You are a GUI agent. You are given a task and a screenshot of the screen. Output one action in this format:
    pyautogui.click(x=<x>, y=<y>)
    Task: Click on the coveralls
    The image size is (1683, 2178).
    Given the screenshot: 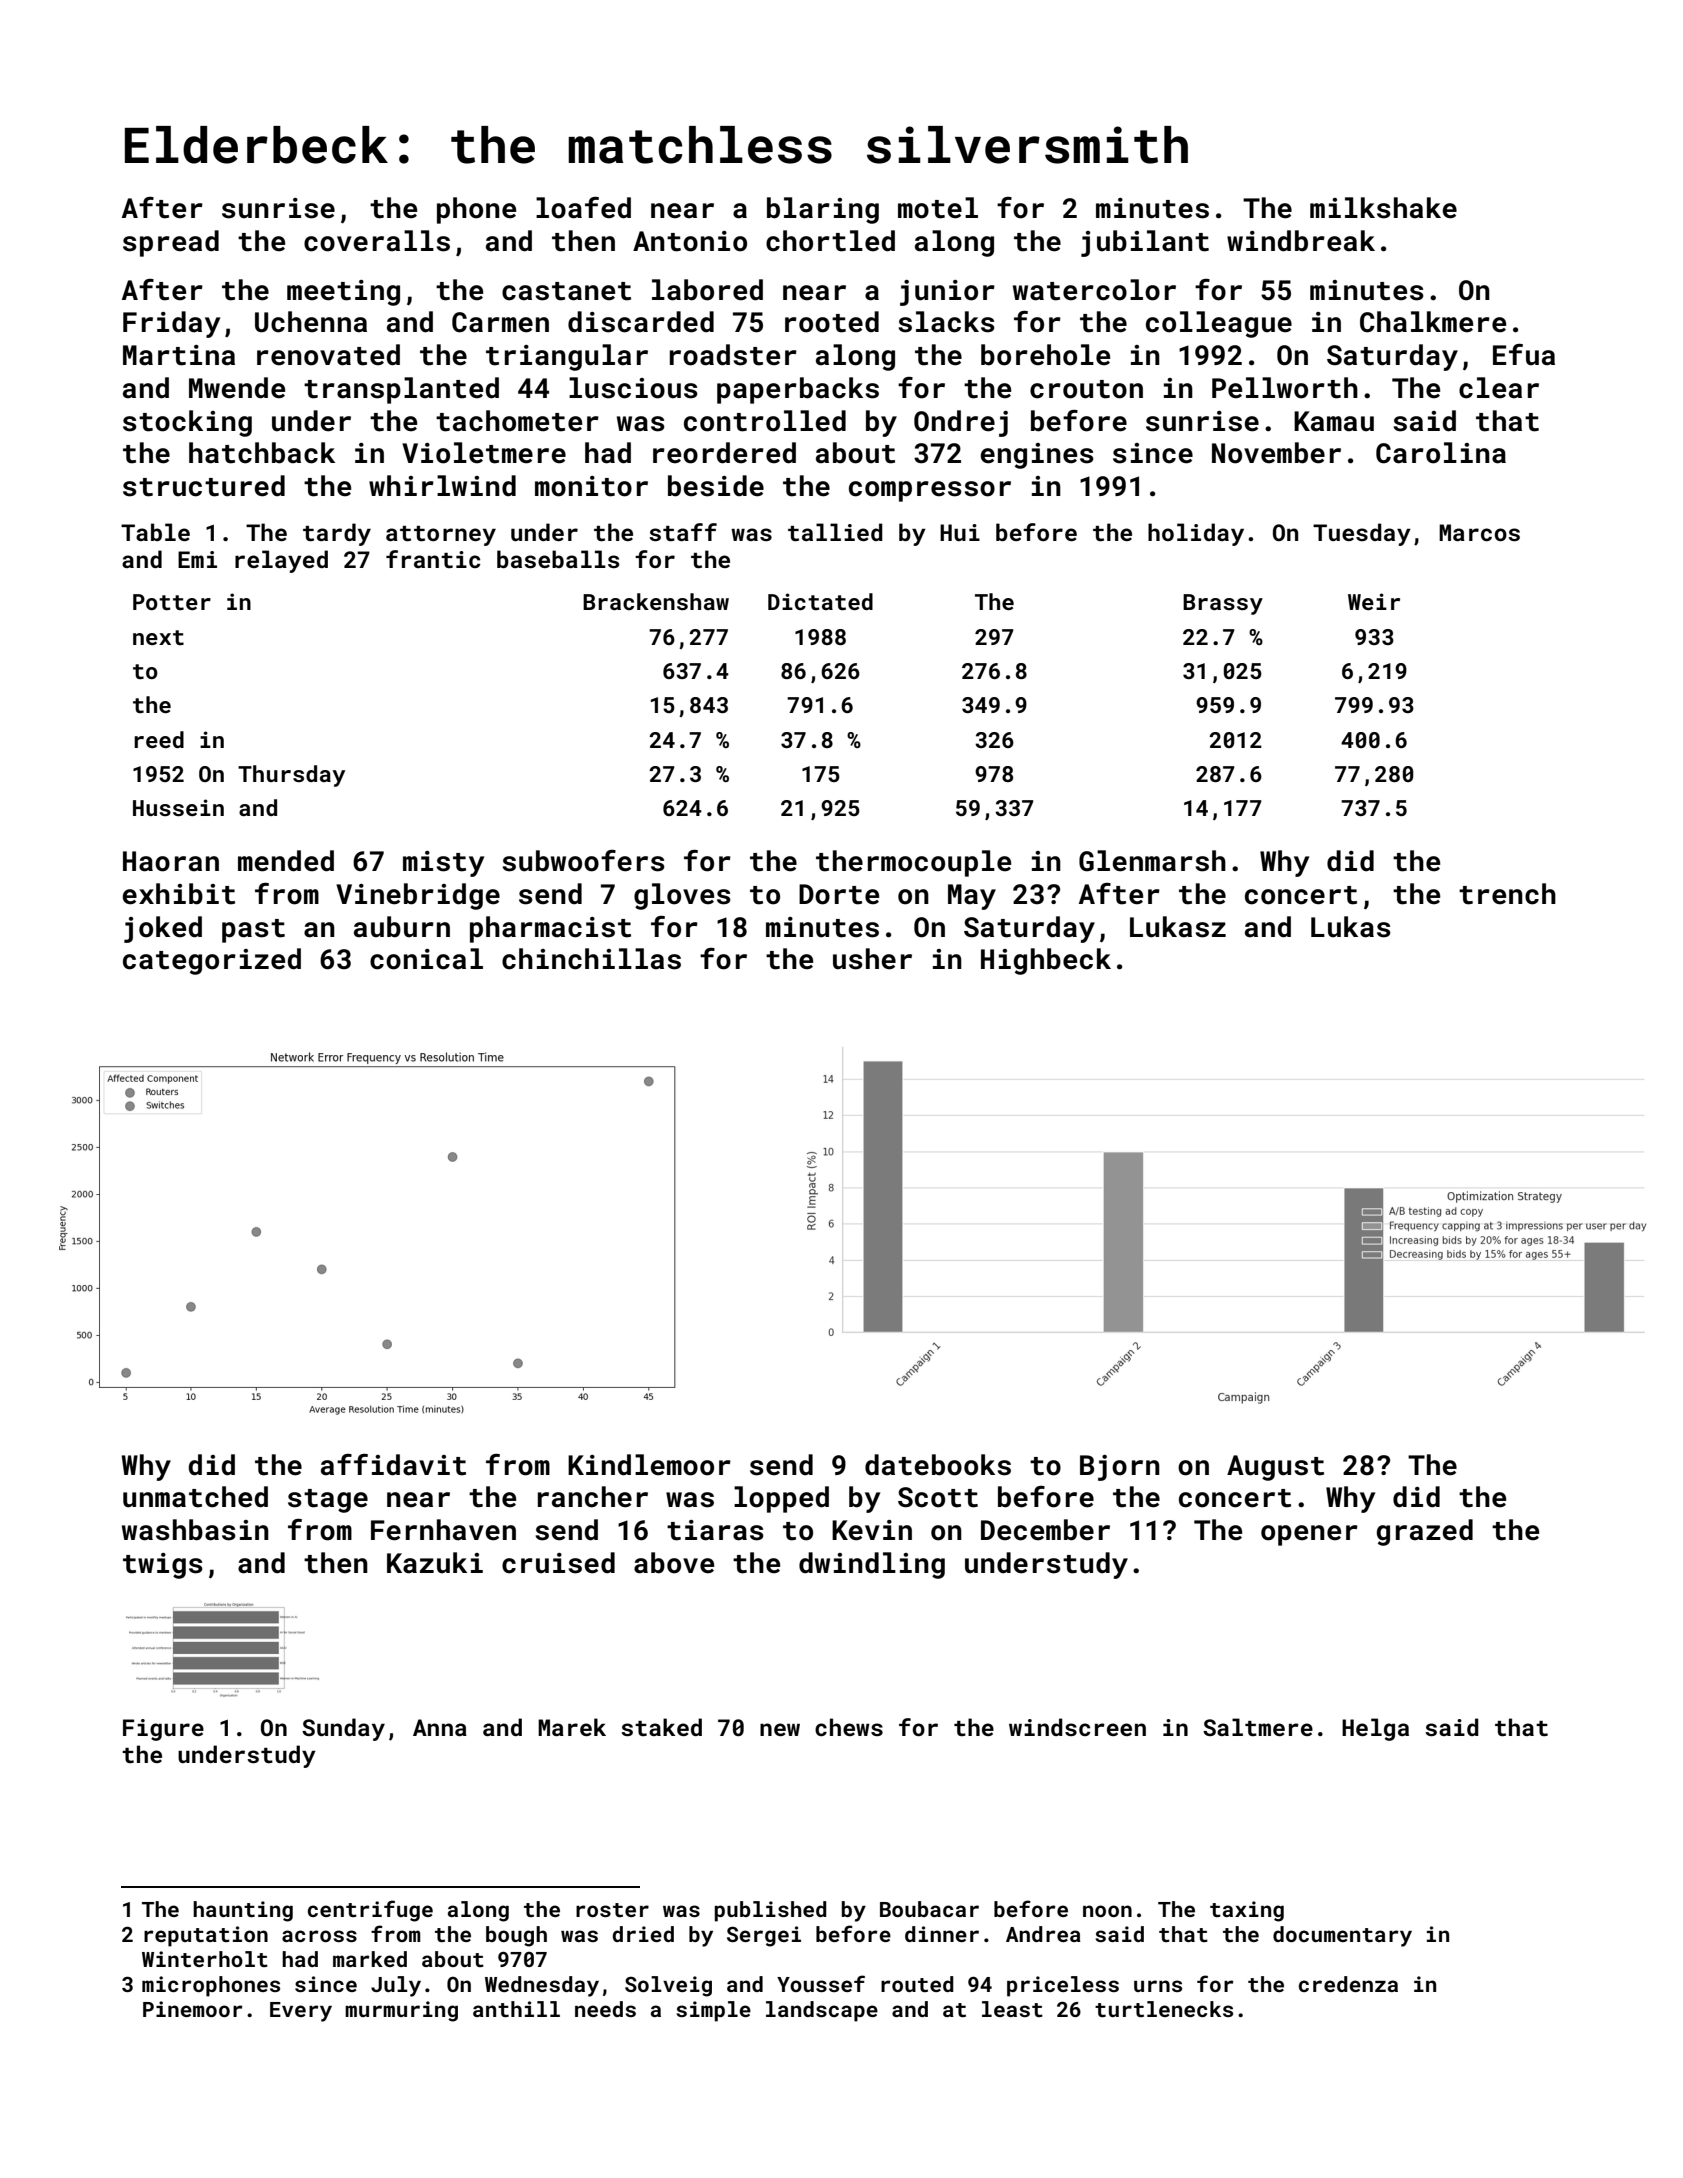 What is the action you would take?
    pyautogui.click(x=377, y=241)
